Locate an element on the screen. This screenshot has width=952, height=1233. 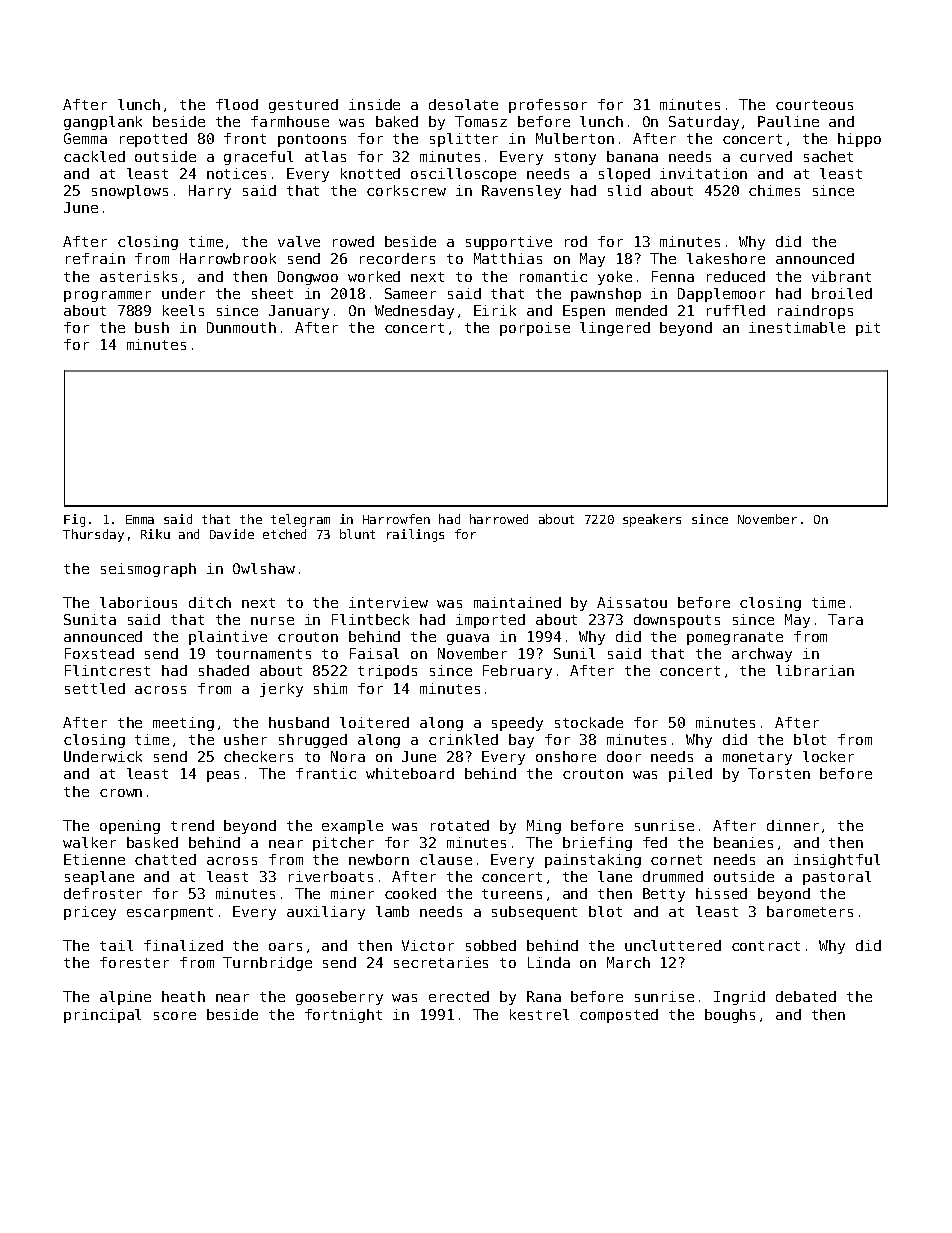
flood is located at coordinates (237, 104).
